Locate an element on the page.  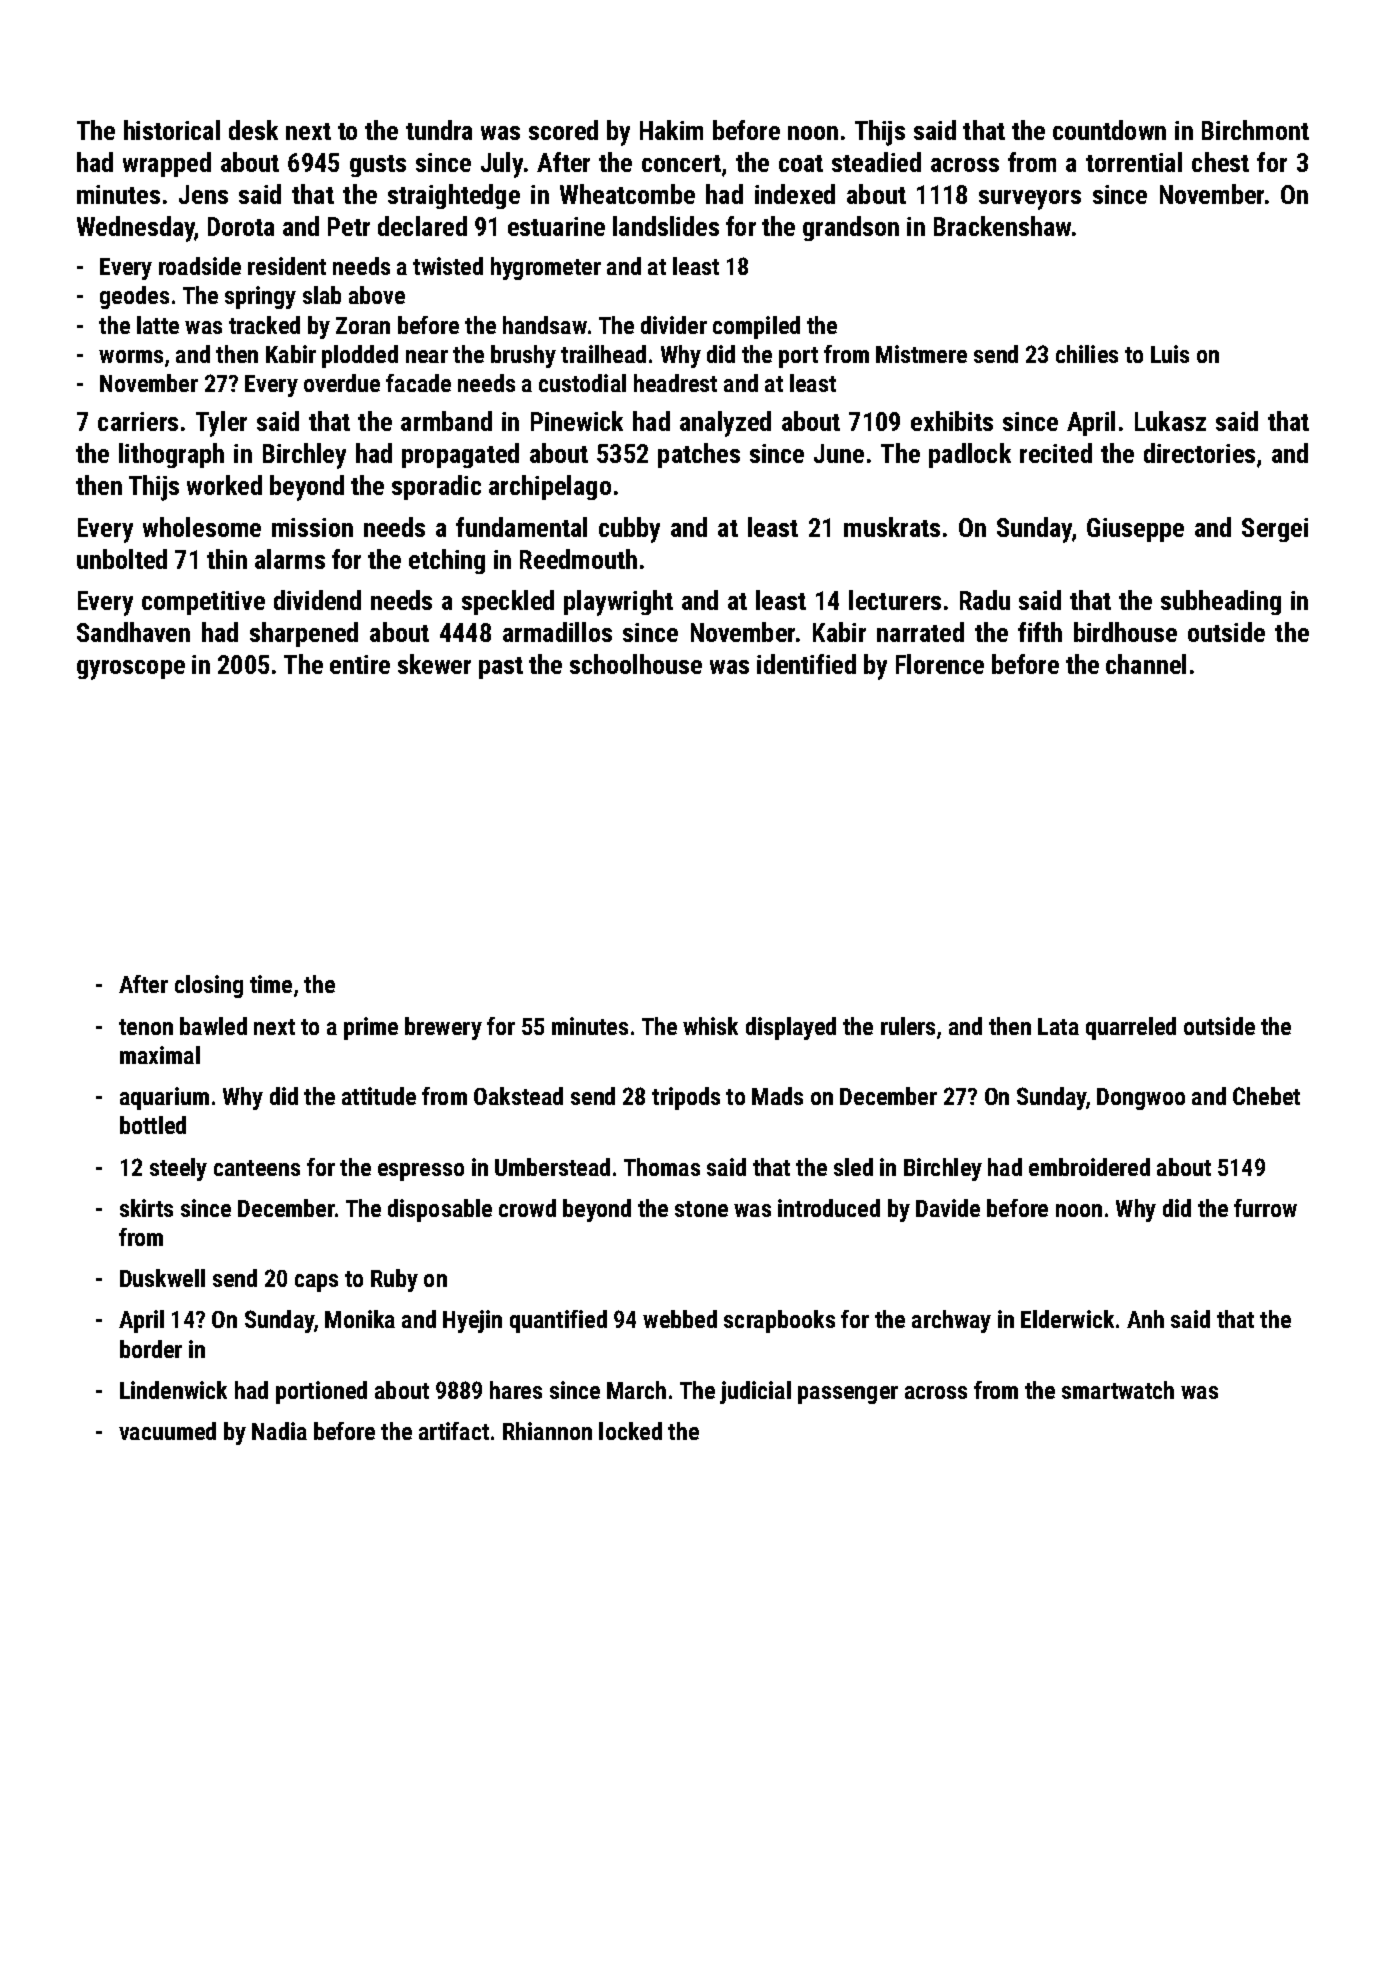
channel is located at coordinates (1146, 664).
